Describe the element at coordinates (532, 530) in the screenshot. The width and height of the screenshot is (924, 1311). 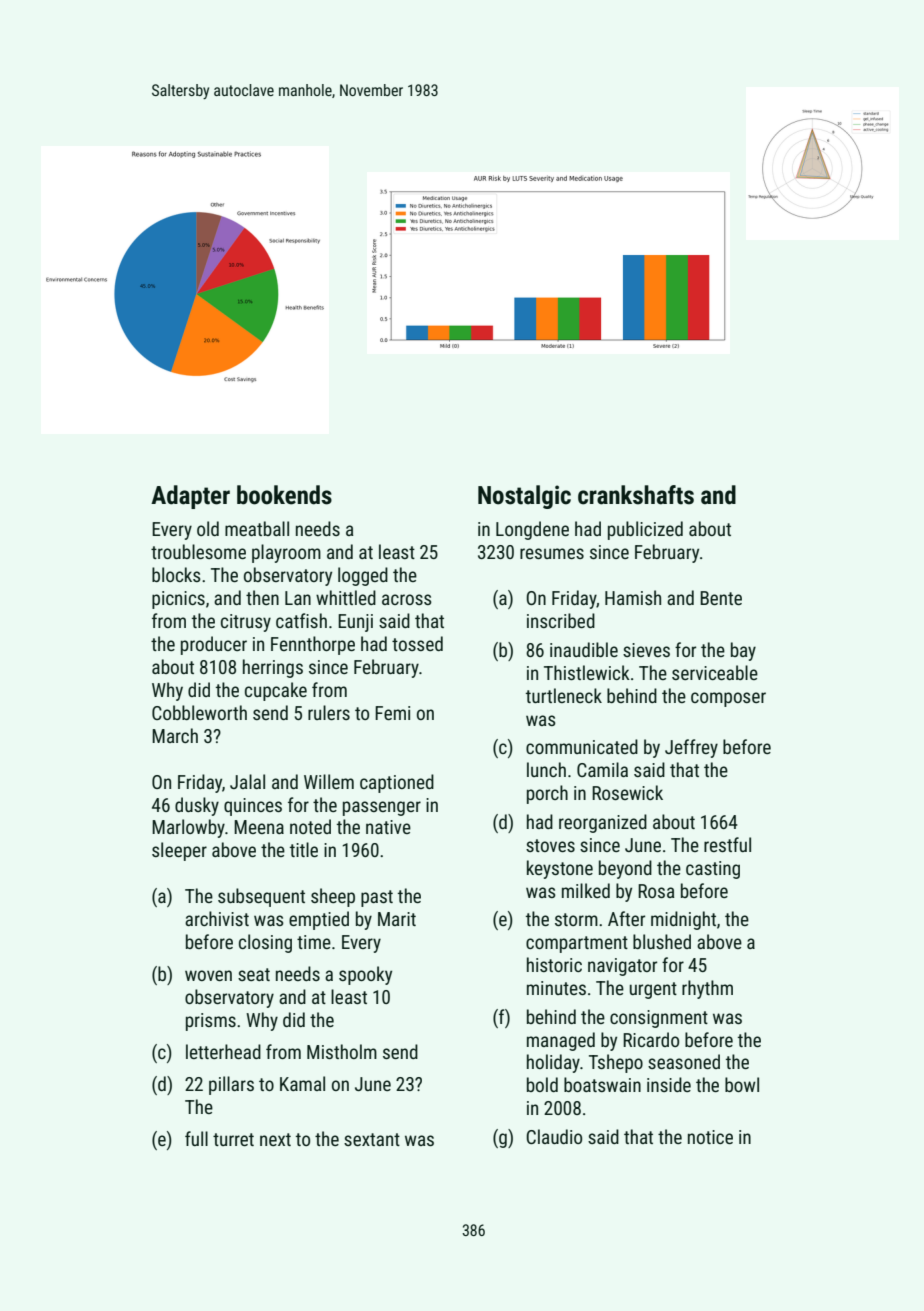
I see `Longdene` at that location.
